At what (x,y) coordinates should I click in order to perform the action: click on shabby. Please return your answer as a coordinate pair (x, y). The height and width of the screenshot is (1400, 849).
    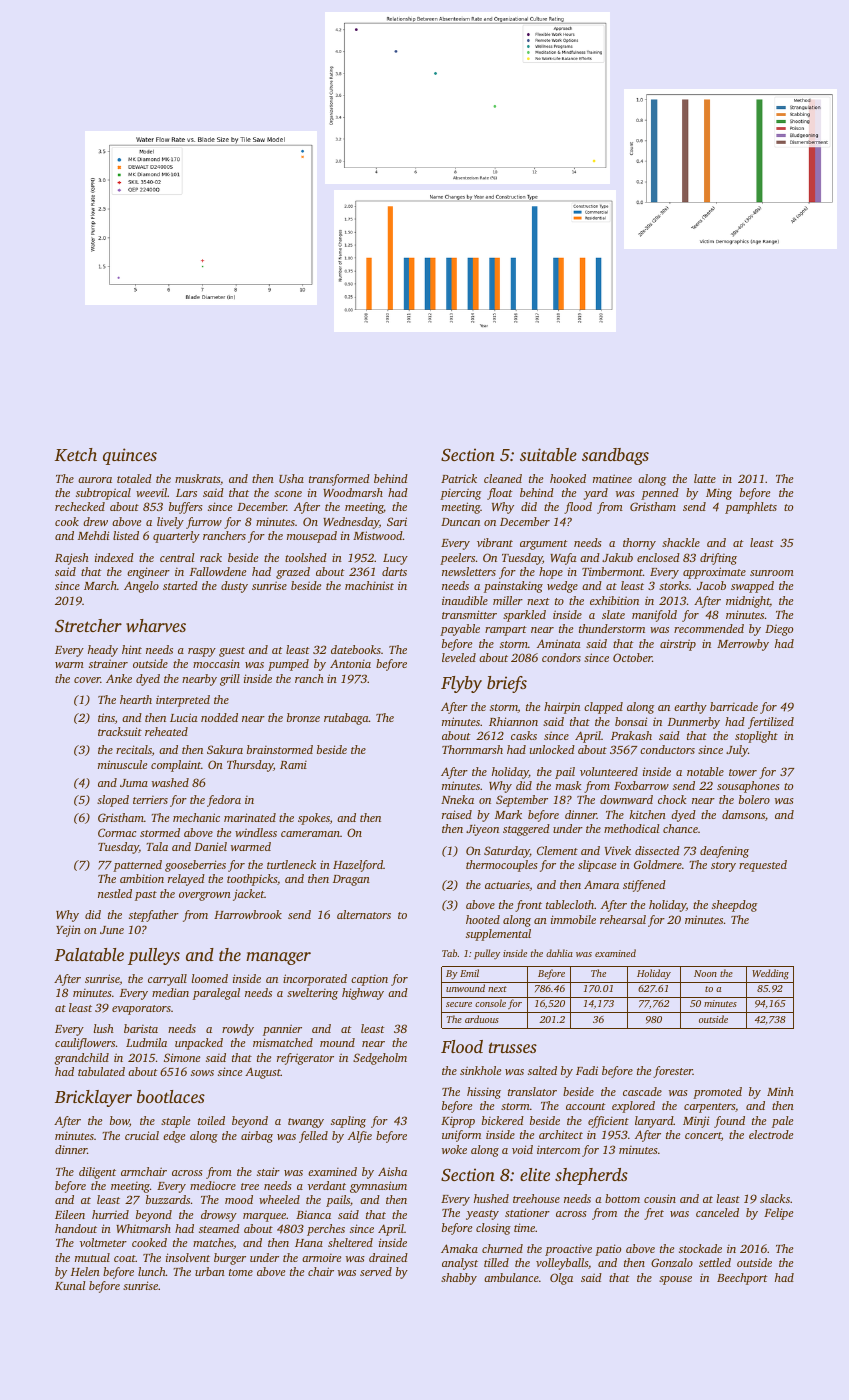
    Looking at the image, I should click on (459, 1279).
